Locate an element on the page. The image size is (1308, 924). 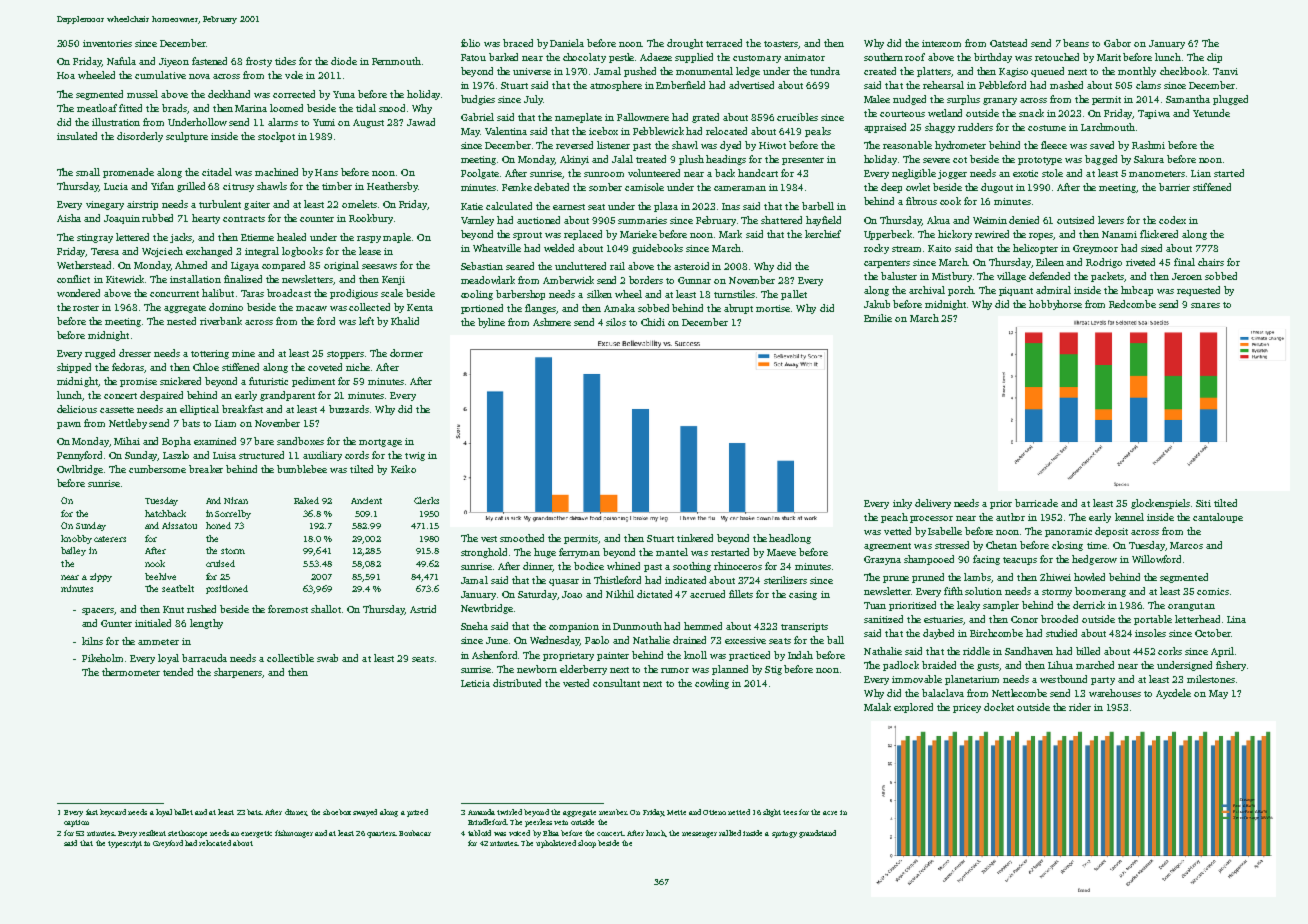
toasters is located at coordinates (781, 44).
